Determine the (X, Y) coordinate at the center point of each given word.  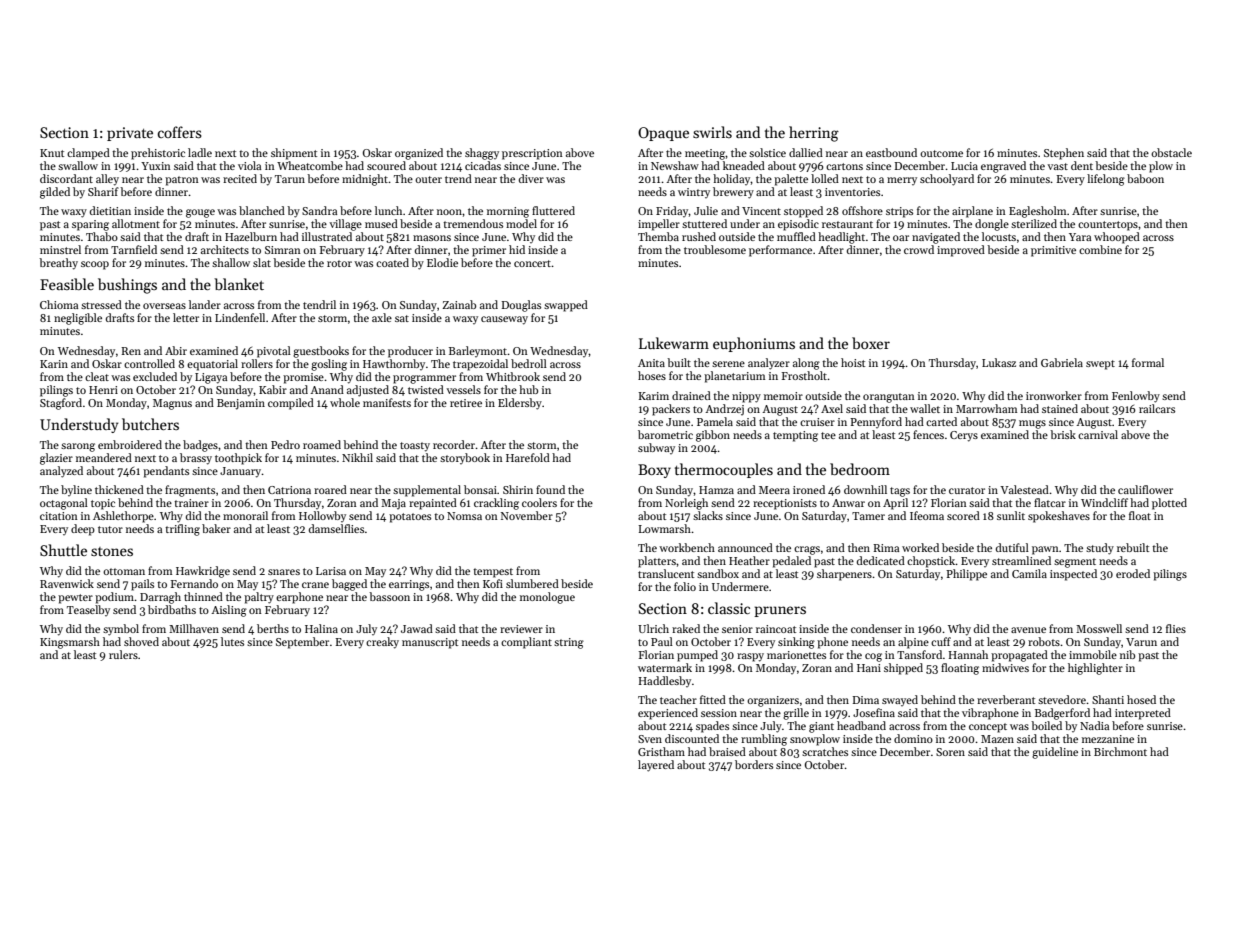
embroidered (130, 444)
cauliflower (1145, 489)
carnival (1098, 434)
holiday (732, 179)
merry (902, 181)
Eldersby (520, 404)
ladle (200, 152)
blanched (262, 210)
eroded (1133, 573)
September (302, 643)
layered (656, 766)
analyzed (61, 472)
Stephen (1064, 154)
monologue (547, 598)
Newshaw (675, 165)
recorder (454, 444)
